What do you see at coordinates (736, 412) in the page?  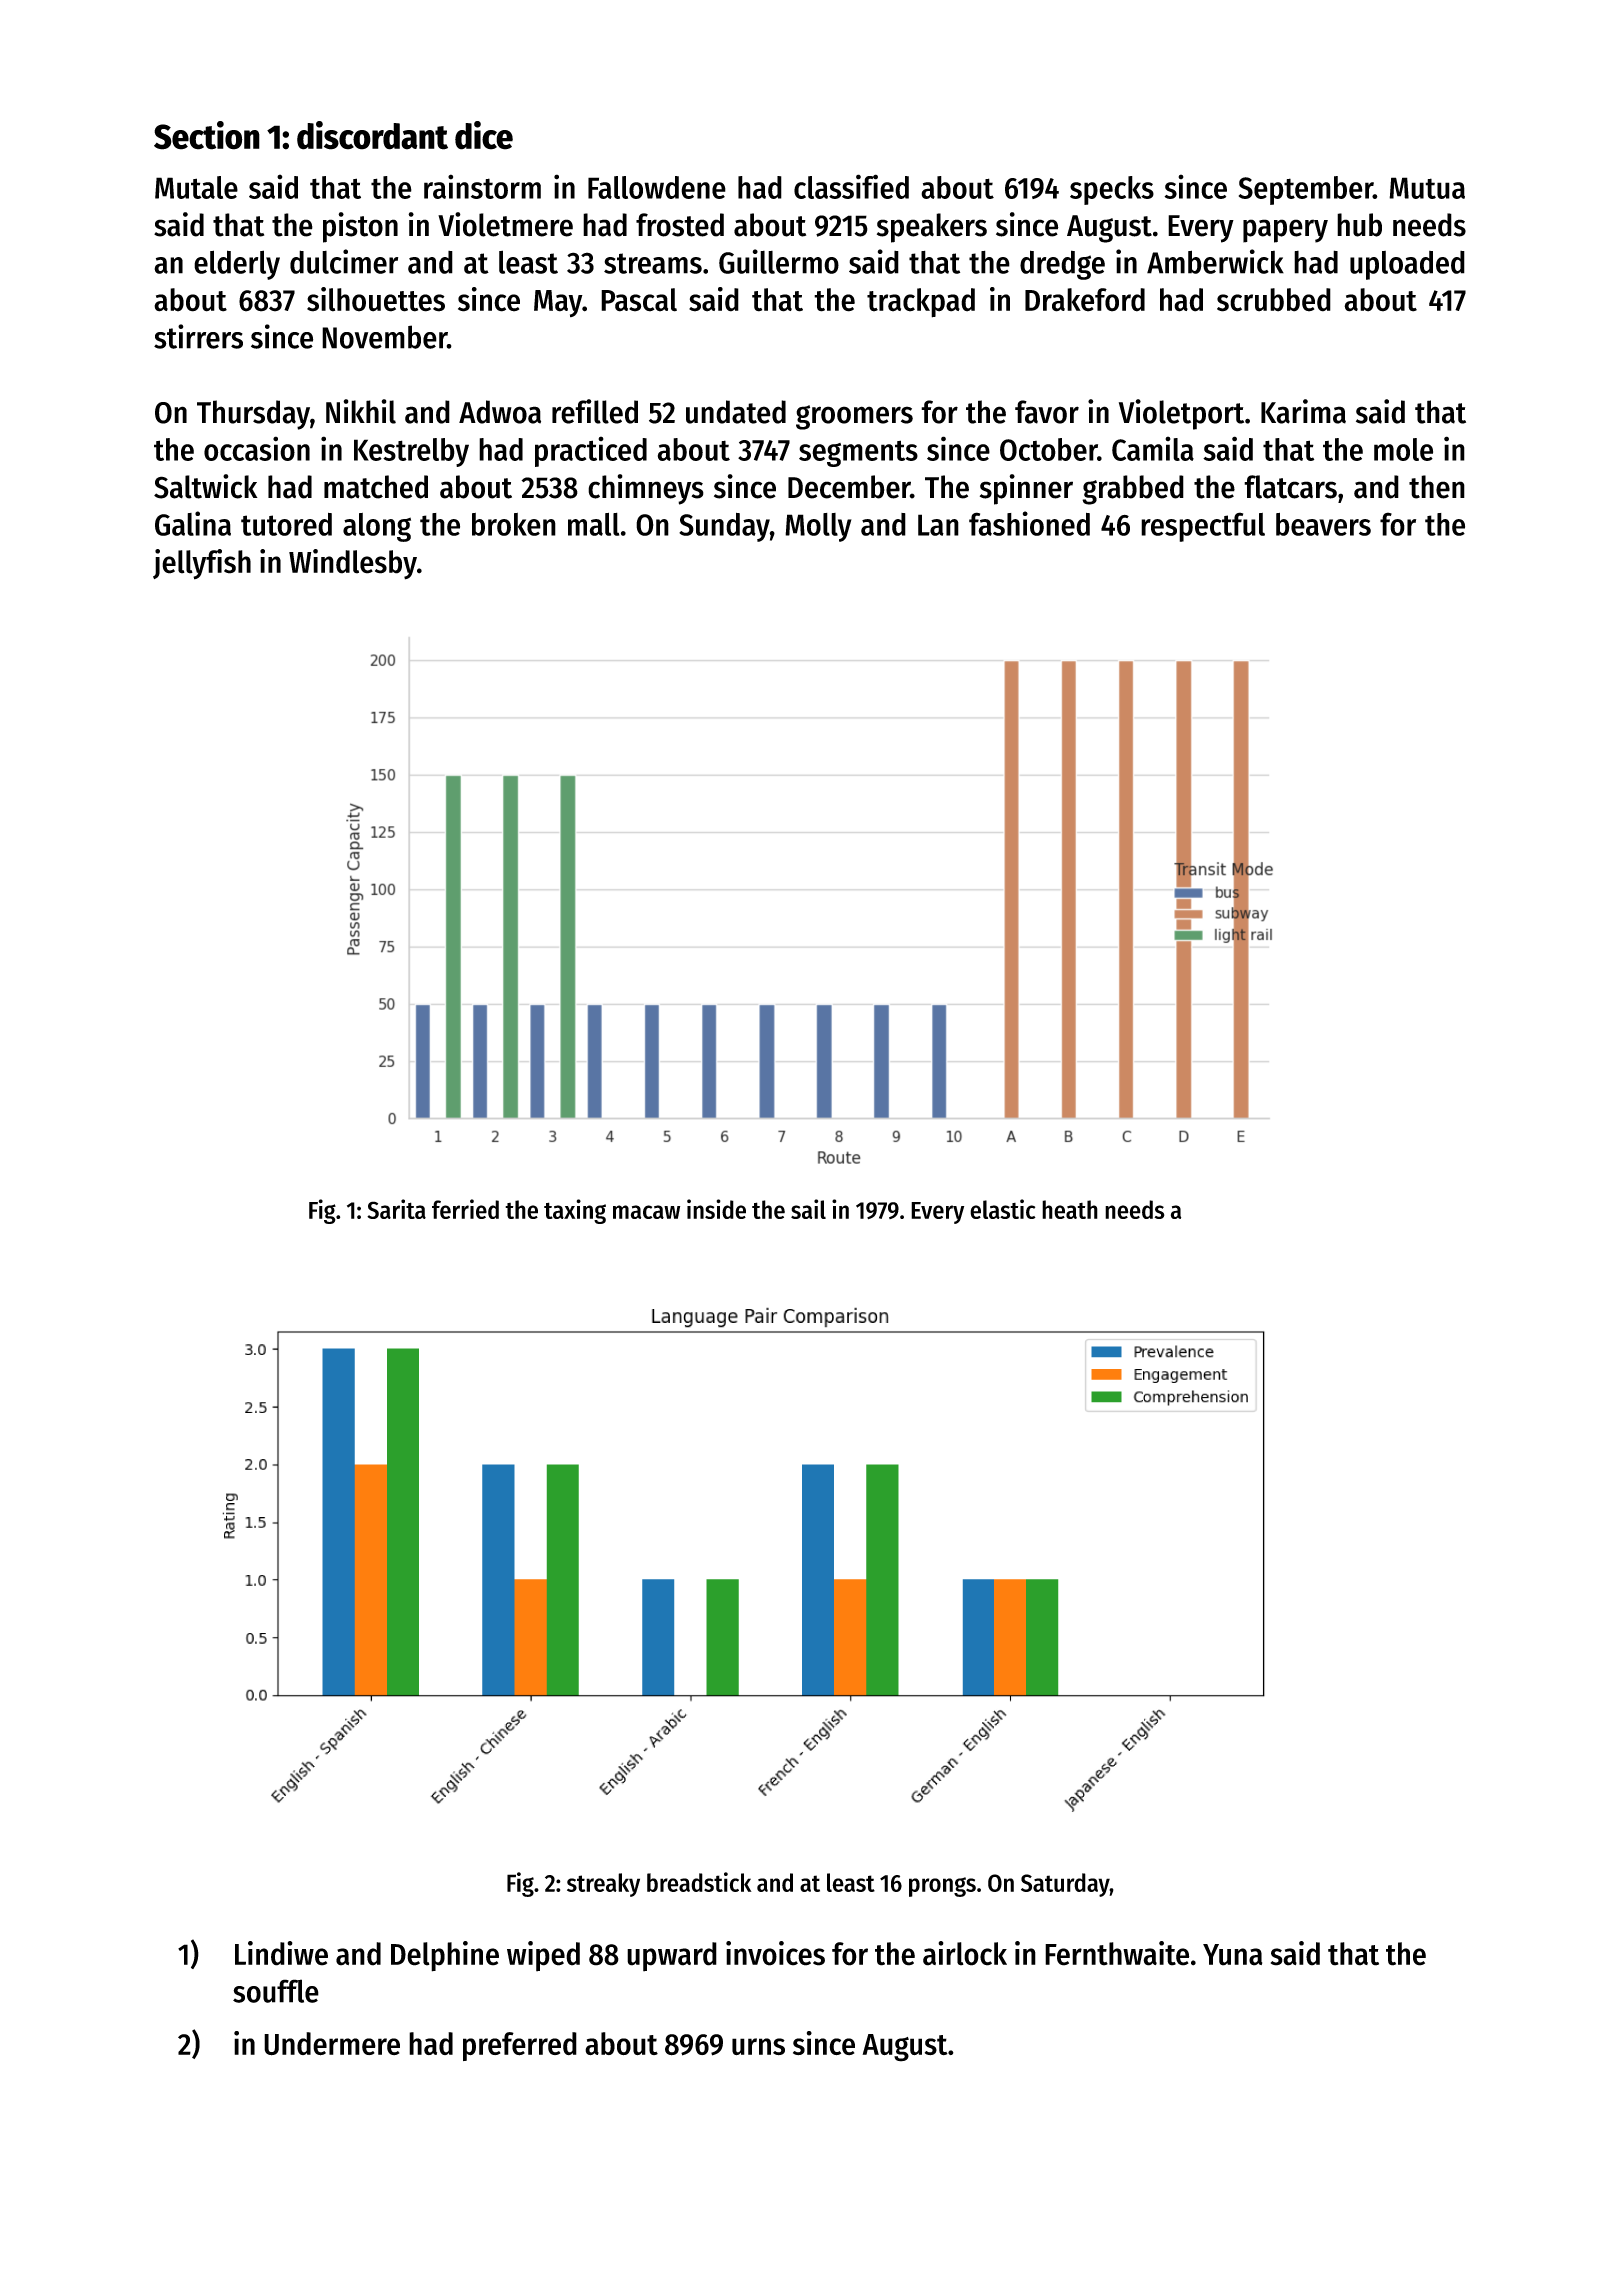 I see `undated` at bounding box center [736, 412].
